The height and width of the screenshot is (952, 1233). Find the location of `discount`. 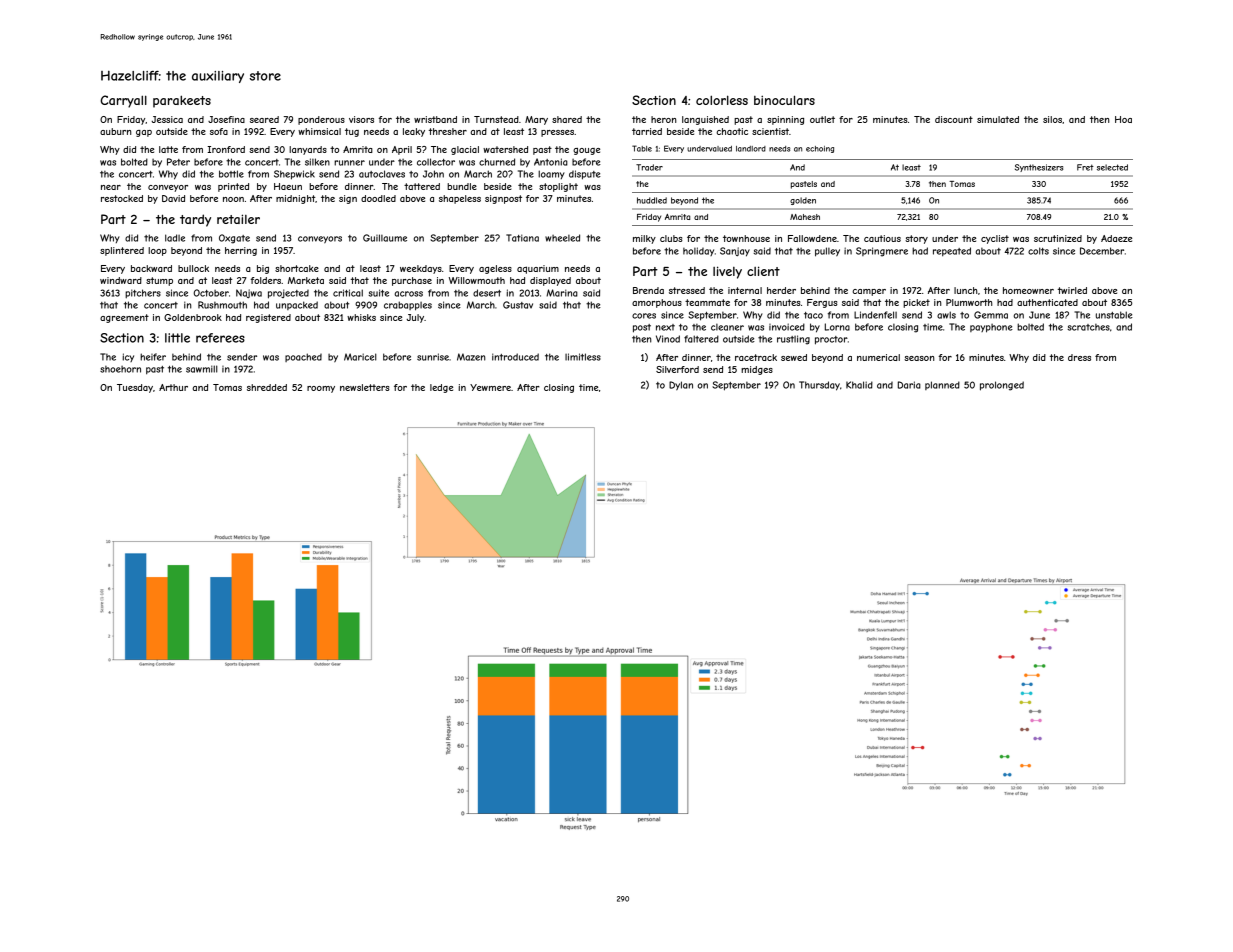

discount is located at coordinates (954, 119).
